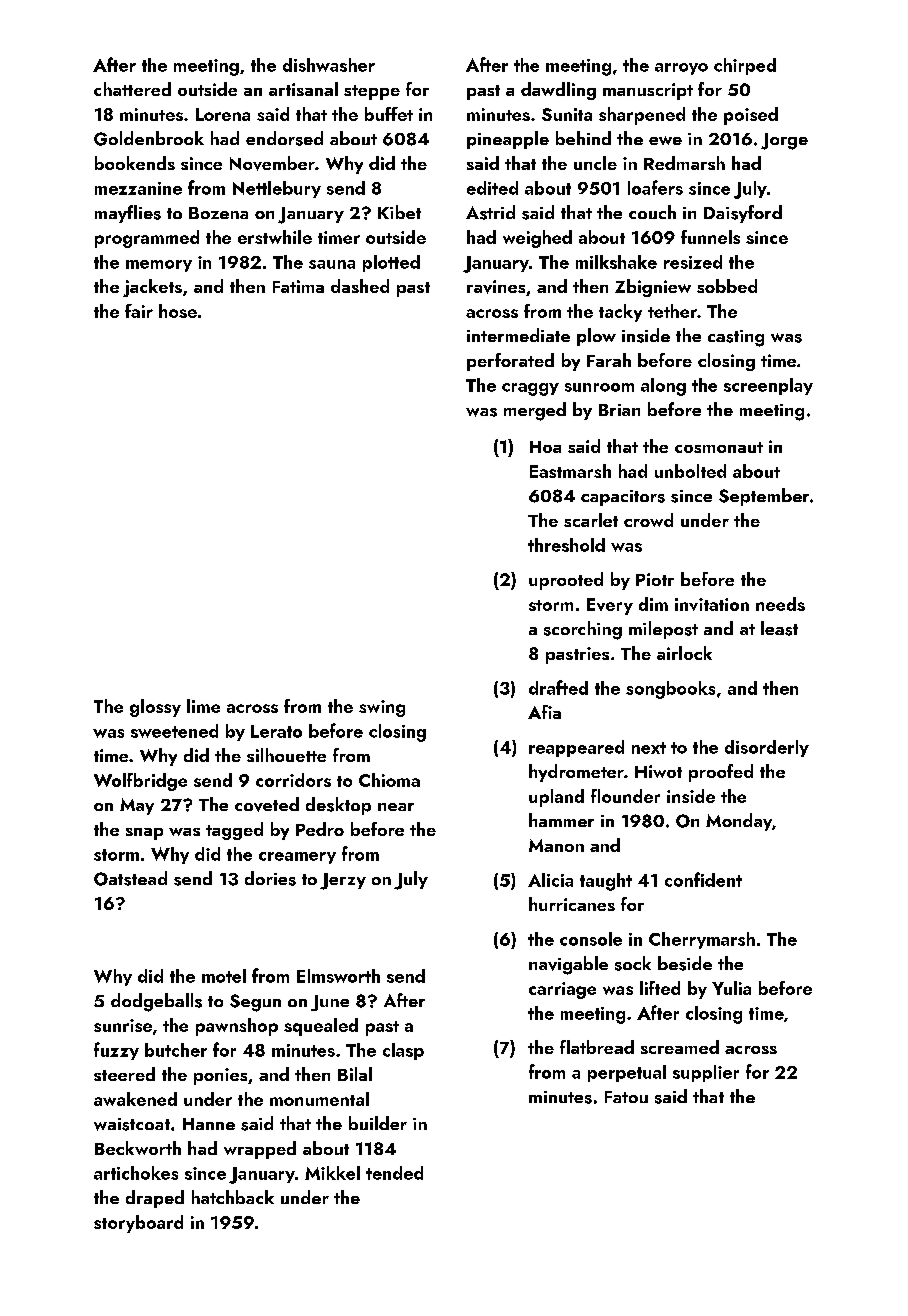 This screenshot has width=908, height=1316. I want to click on November, so click(272, 163).
